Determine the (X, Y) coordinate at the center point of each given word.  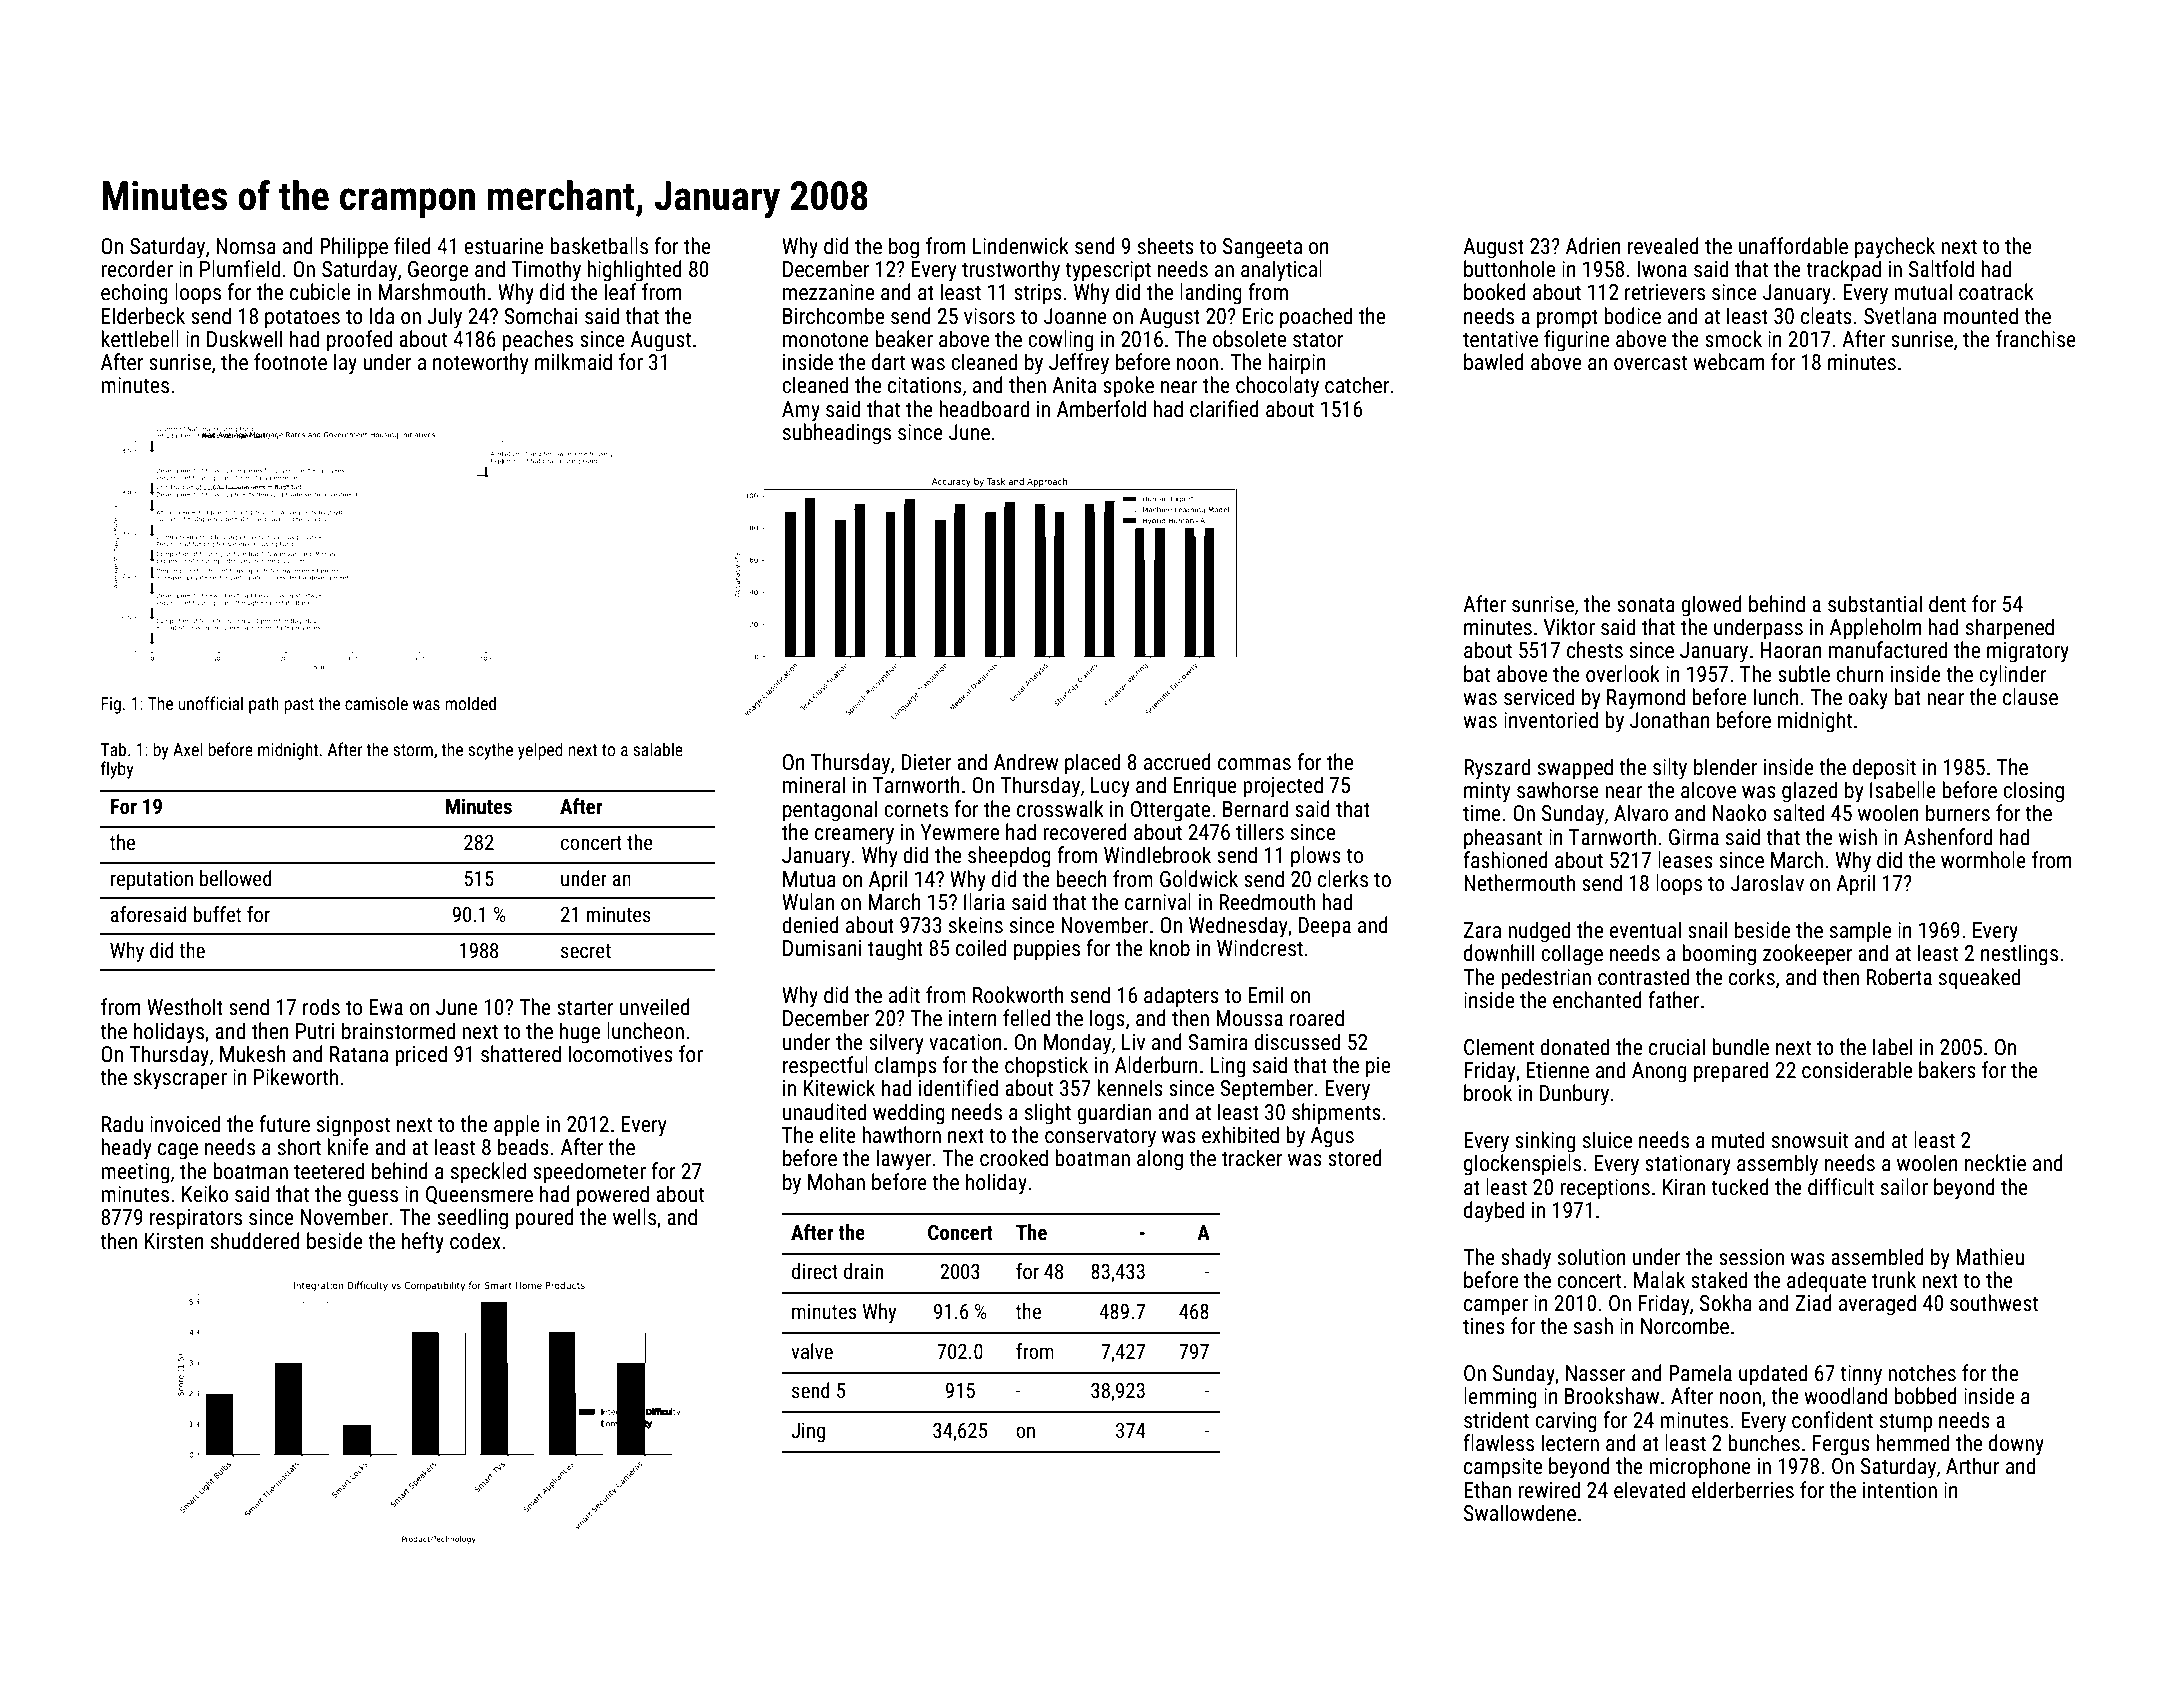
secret (586, 951)
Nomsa (246, 246)
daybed (1494, 1212)
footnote (290, 362)
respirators (196, 1219)
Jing (808, 1432)
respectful (825, 1067)
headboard (984, 409)
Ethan (1487, 1490)
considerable (1857, 1070)
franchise (2036, 339)
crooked (1014, 1158)
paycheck (1895, 248)
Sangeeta (1262, 248)
